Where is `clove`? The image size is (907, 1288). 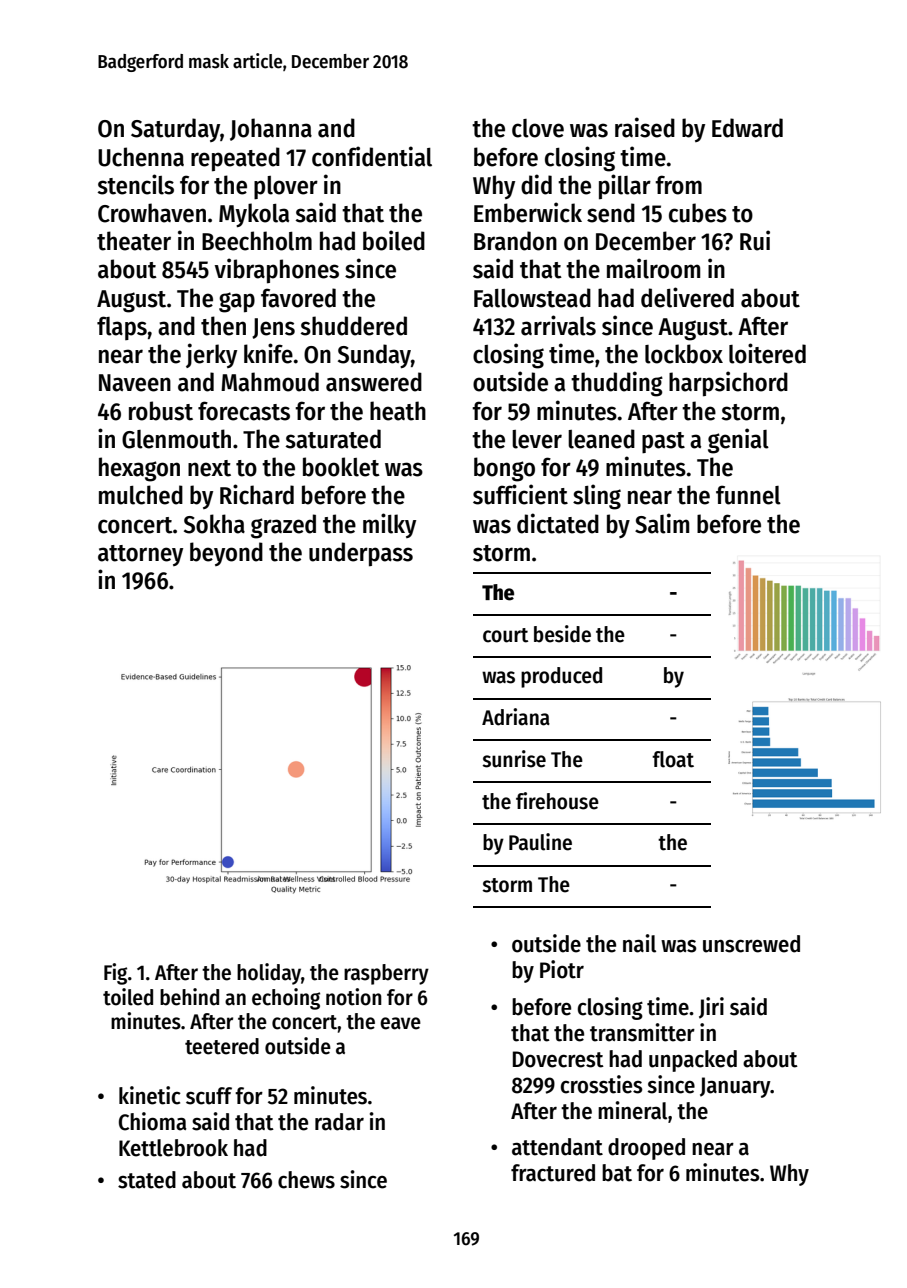 clove is located at coordinates (538, 128).
